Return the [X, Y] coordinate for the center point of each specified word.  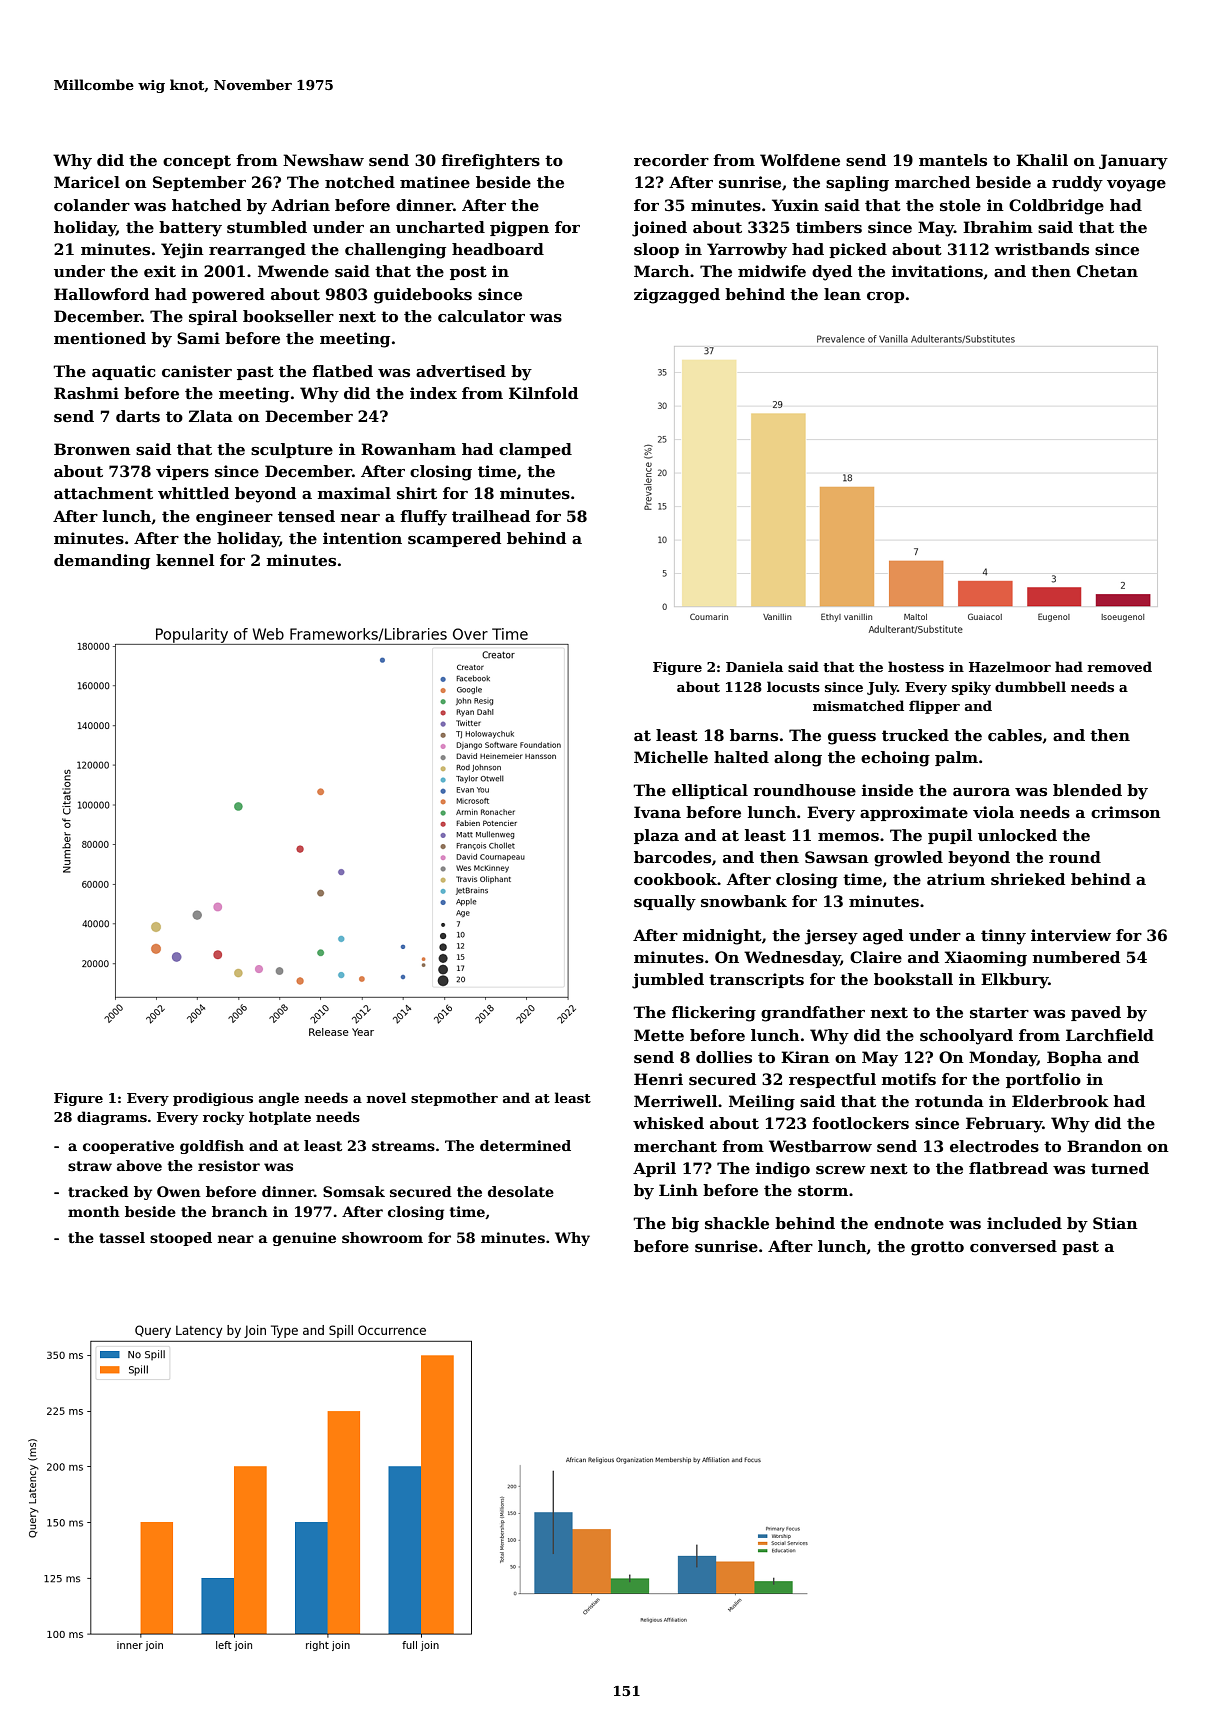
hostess [916, 666]
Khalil [1042, 160]
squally [665, 903]
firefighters [490, 162]
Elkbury [1015, 981]
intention [362, 538]
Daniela [754, 666]
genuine [304, 1239]
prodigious [213, 1099]
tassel [122, 1237]
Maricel [87, 182]
